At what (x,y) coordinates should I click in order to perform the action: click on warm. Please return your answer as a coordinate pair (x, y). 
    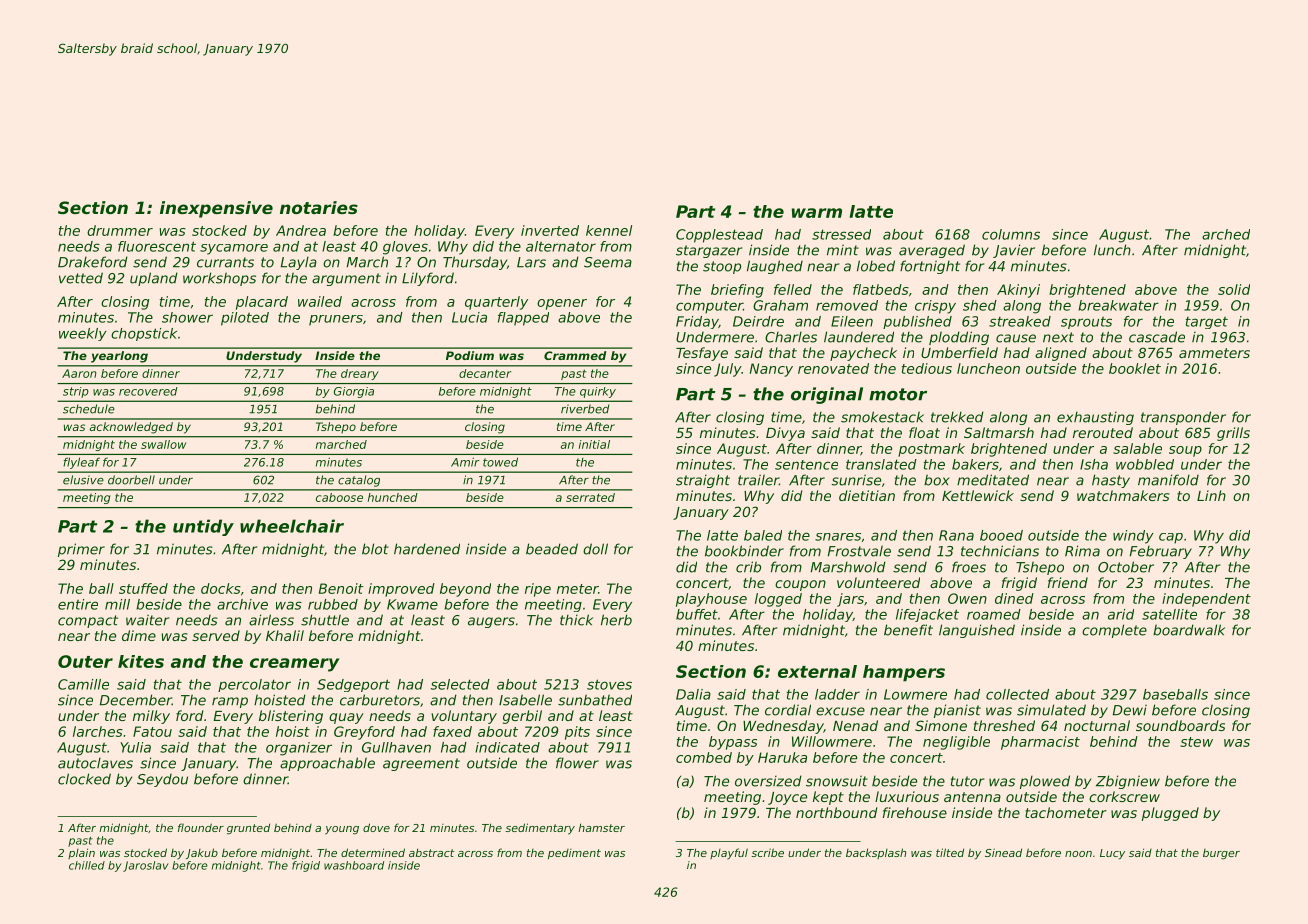
    Looking at the image, I should click on (817, 213).
